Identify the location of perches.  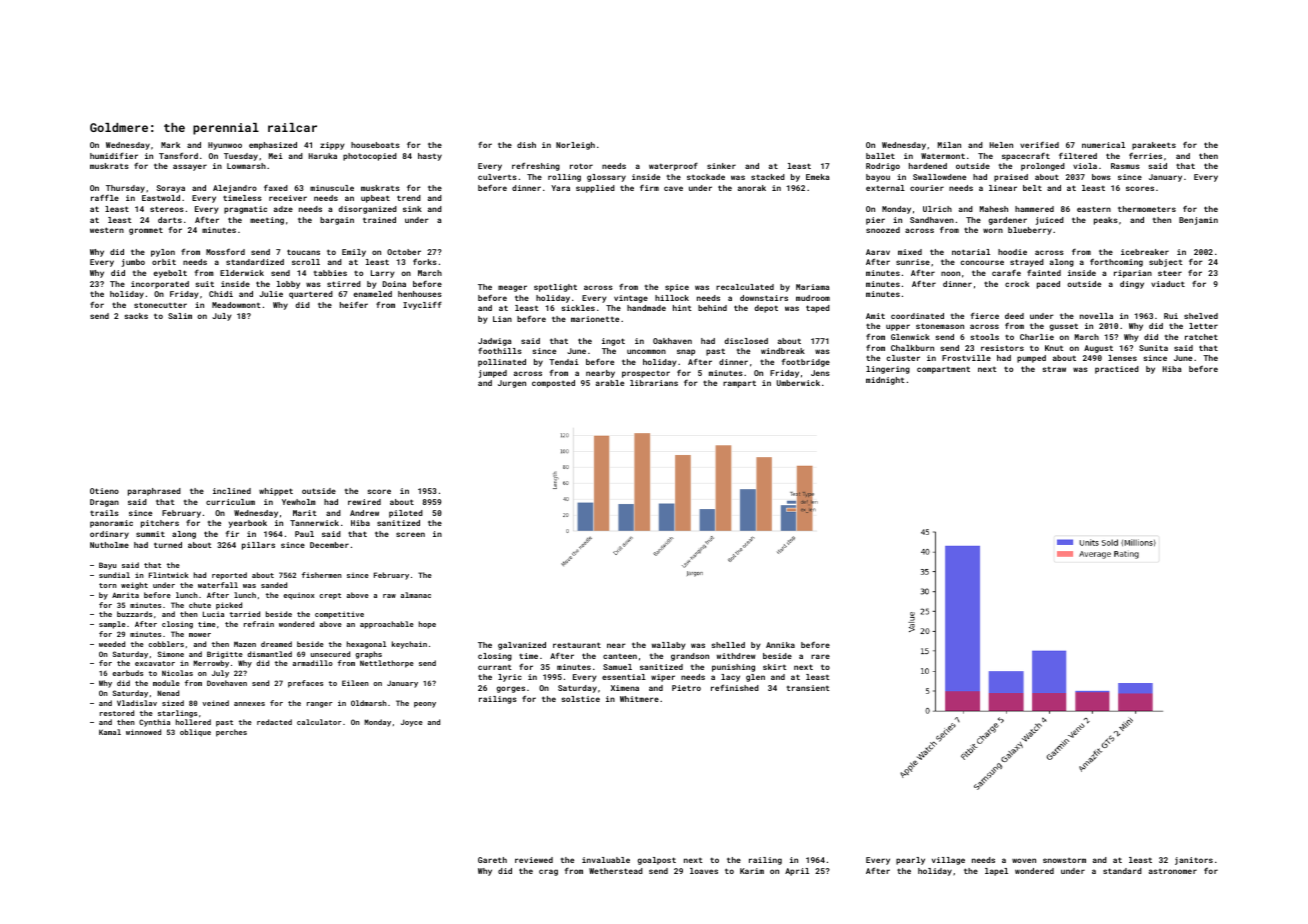
(231, 733).
